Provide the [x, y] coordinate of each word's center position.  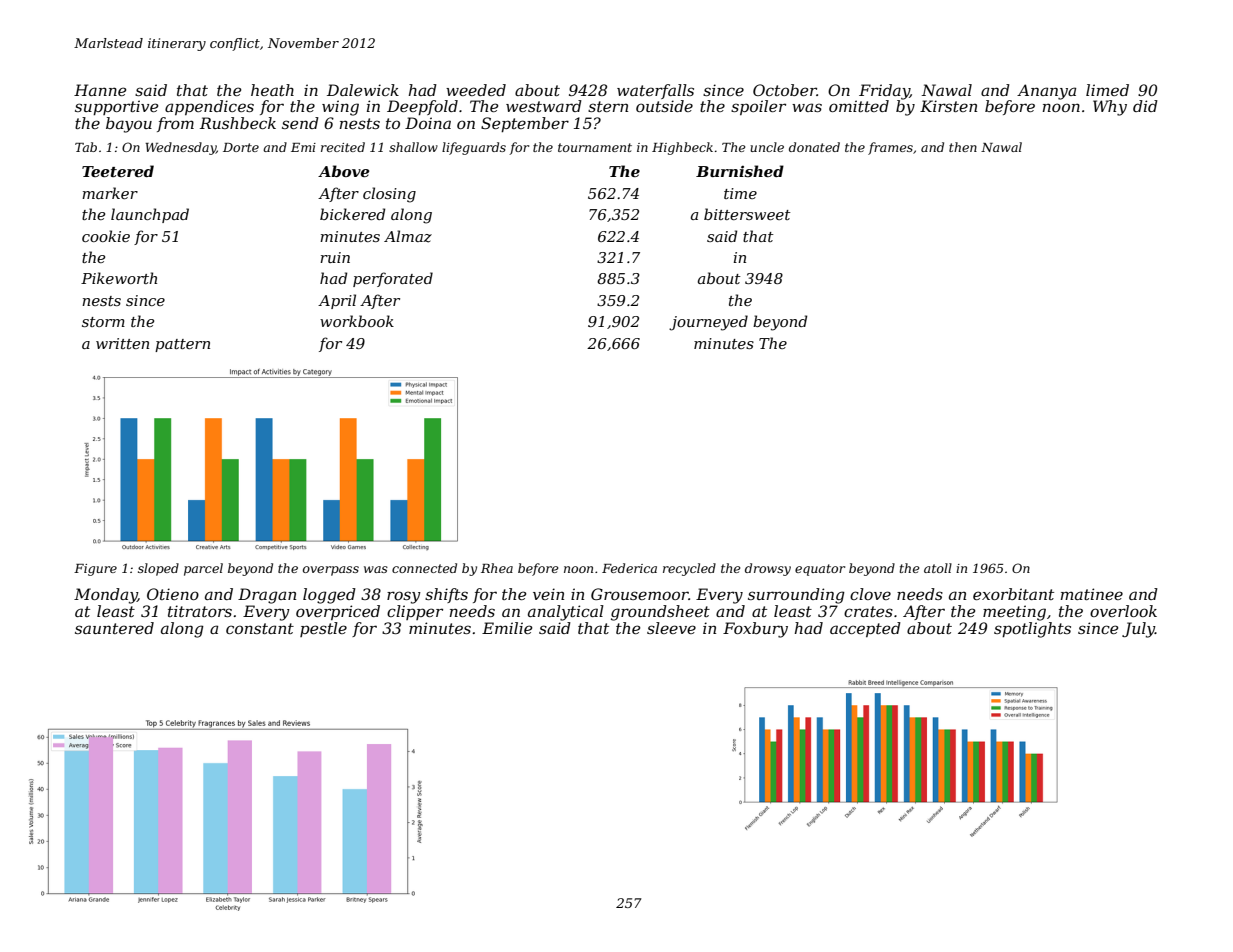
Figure [95, 570]
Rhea [497, 568]
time [740, 193]
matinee [1092, 594]
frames [890, 148]
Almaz [408, 236]
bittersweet [747, 214]
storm [103, 322]
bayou [129, 125]
